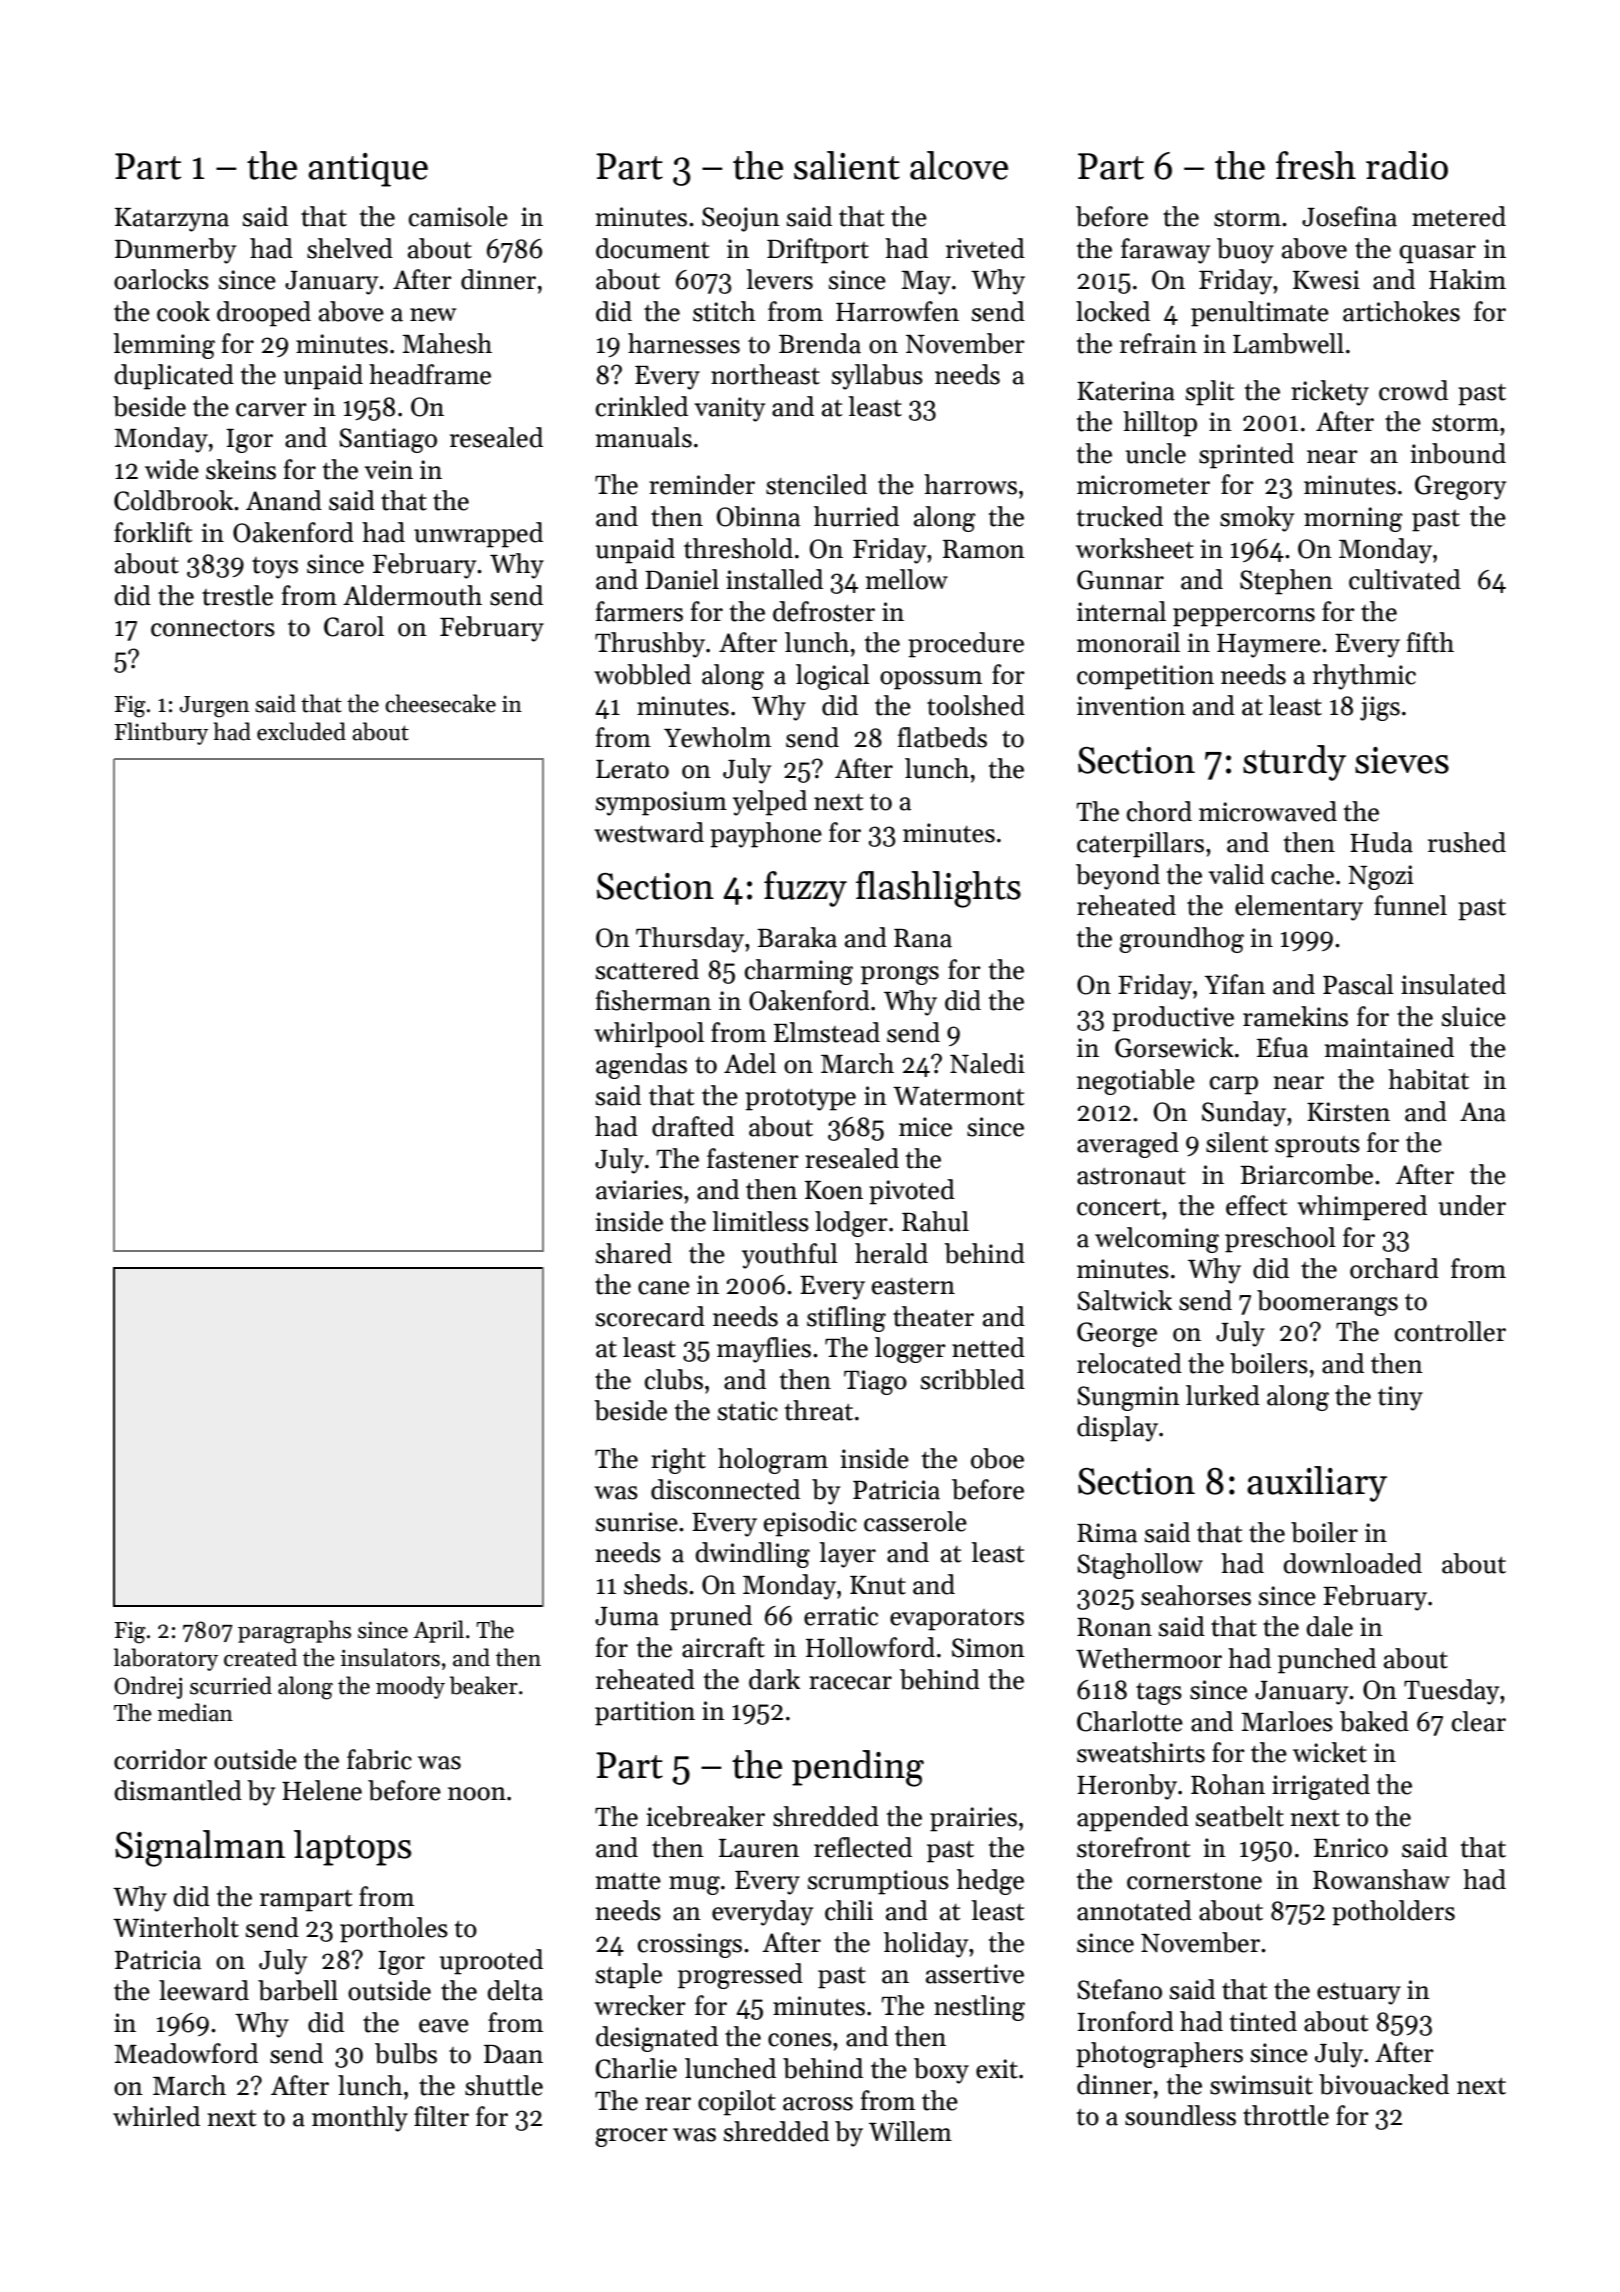 Image resolution: width=1620 pixels, height=2292 pixels. Describe the element at coordinates (1159, 811) in the screenshot. I see `chord` at that location.
